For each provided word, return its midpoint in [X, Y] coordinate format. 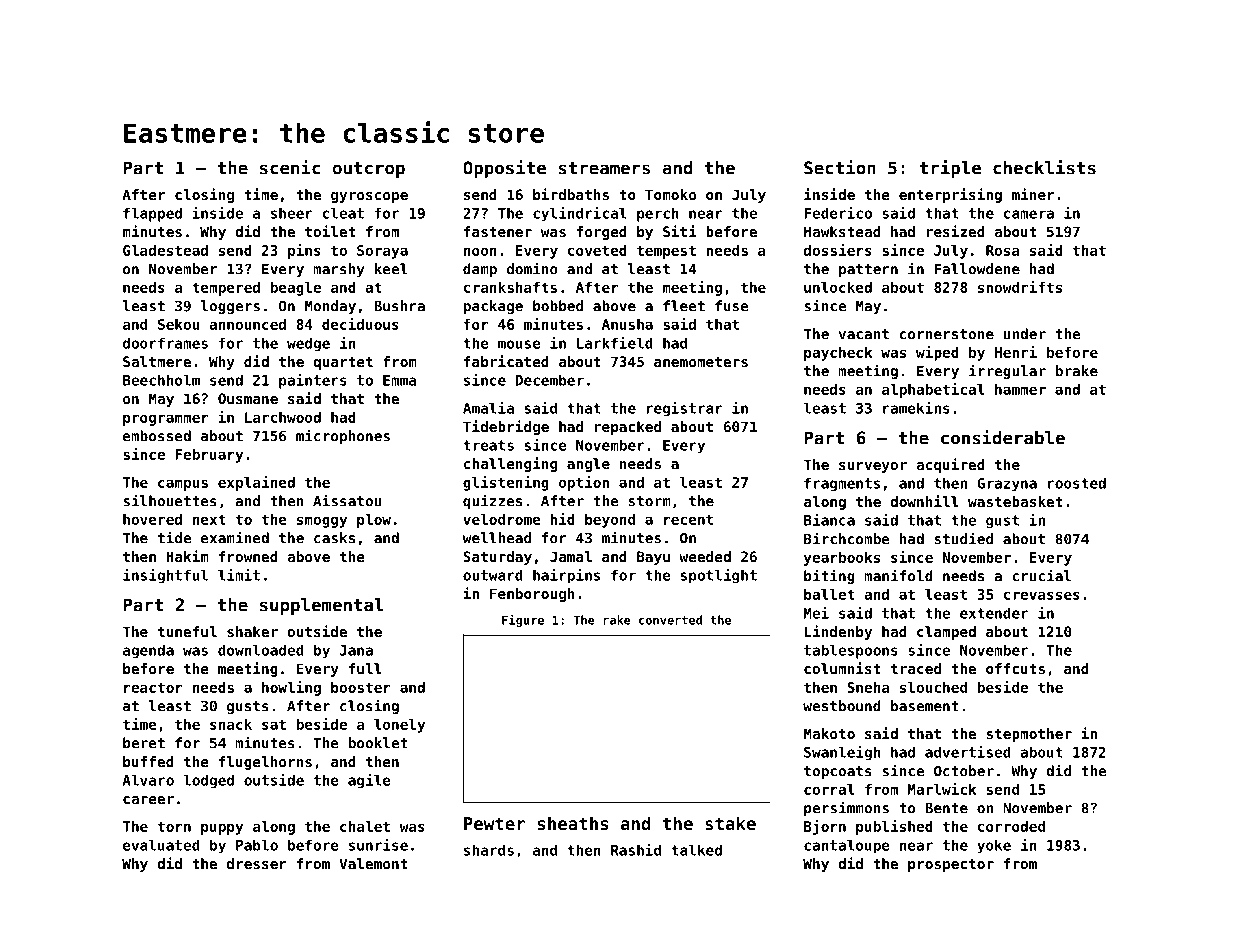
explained [256, 483]
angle [588, 465]
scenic [290, 167]
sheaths [573, 823]
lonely [399, 726]
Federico [838, 213]
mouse [519, 344]
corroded [1011, 826]
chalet [365, 826]
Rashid [636, 850]
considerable [1003, 437]
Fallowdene [977, 269]
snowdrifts [1020, 287]
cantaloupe [847, 846]
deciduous [360, 324]
